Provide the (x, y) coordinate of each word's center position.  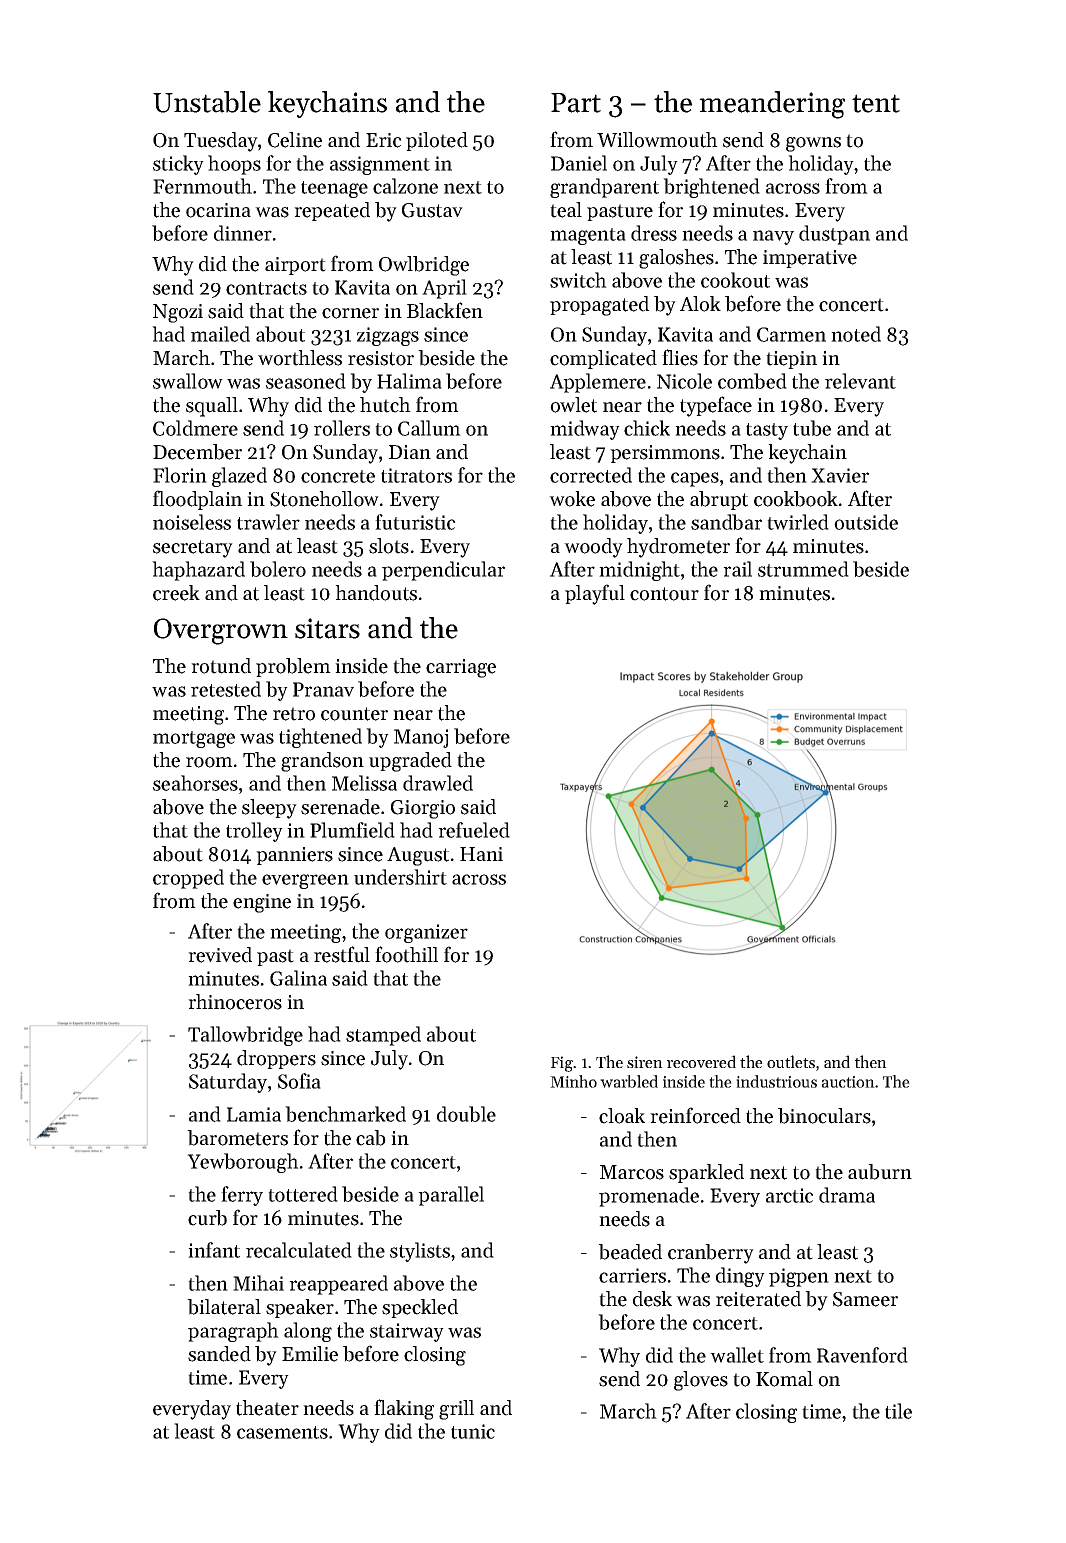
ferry (242, 1196)
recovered (701, 1061)
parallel (451, 1196)
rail (737, 569)
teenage (334, 189)
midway (585, 430)
